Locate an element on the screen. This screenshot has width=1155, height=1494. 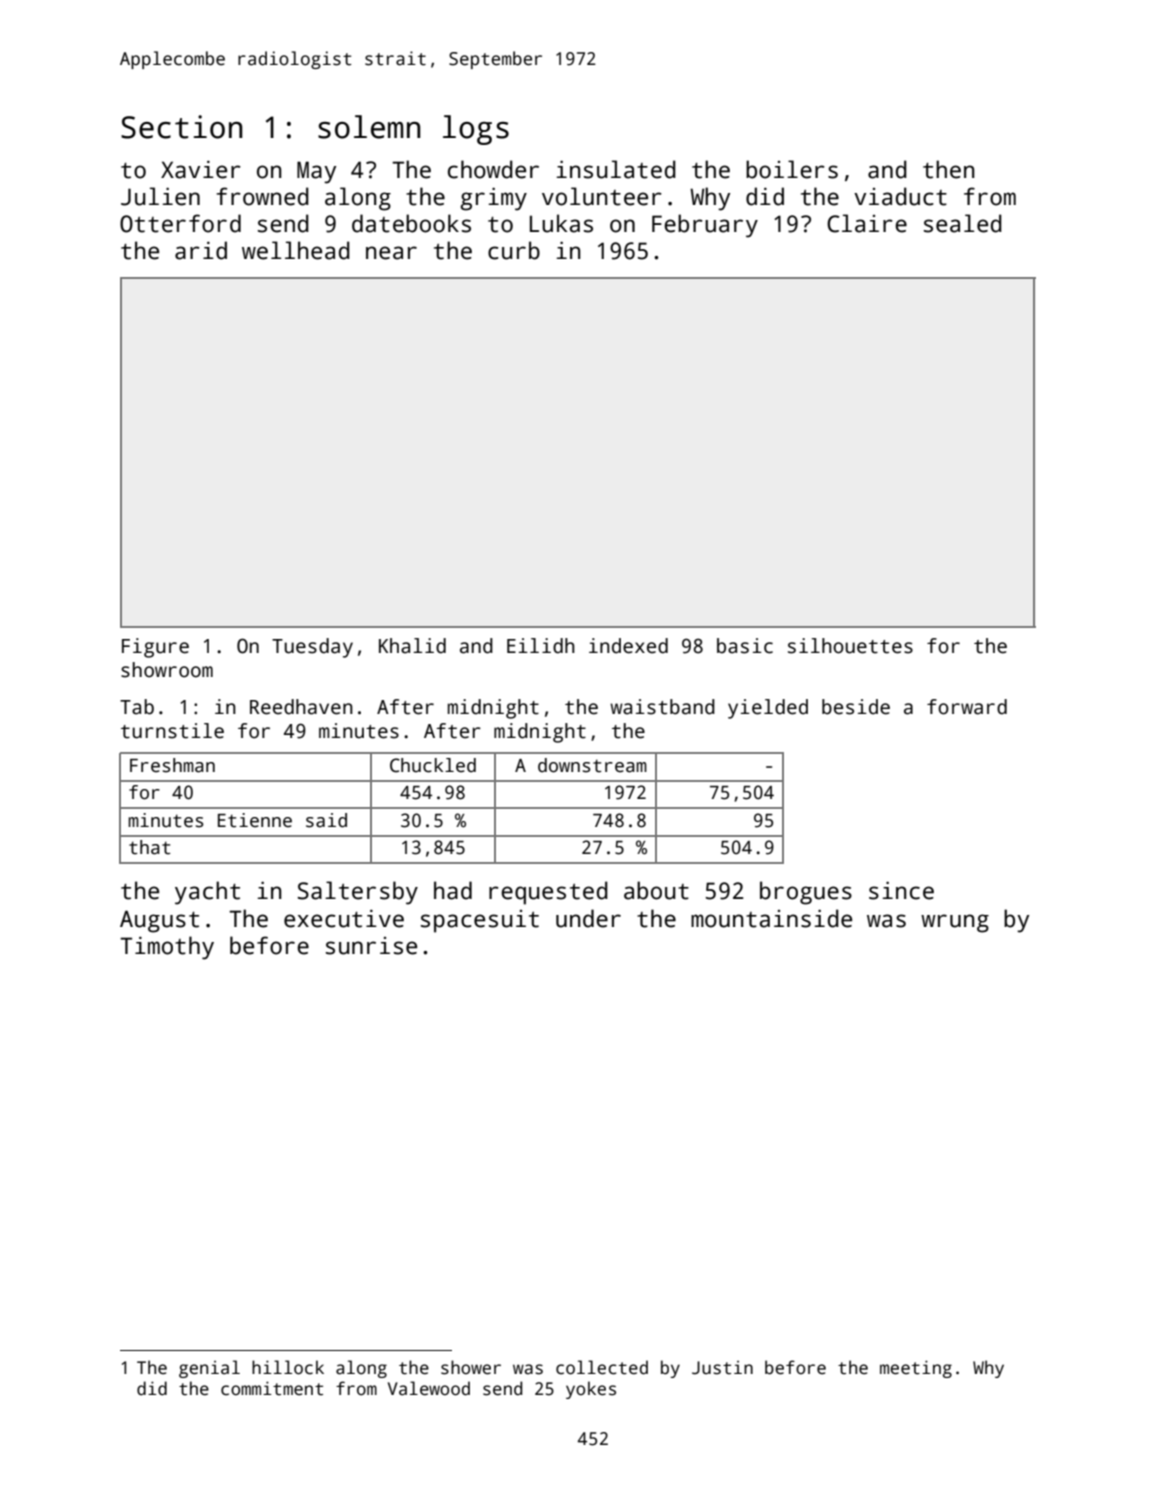
wrung is located at coordinates (955, 923).
